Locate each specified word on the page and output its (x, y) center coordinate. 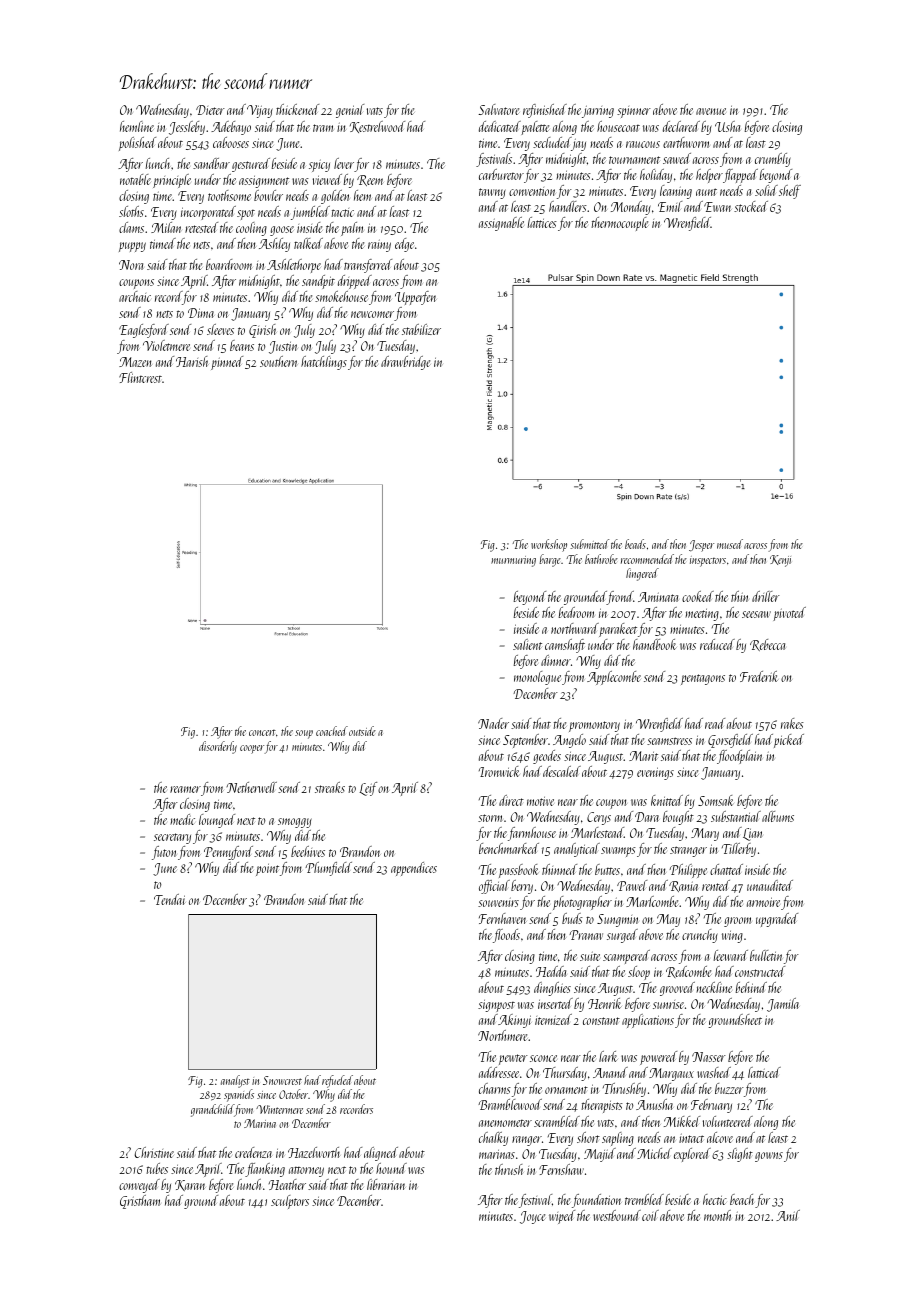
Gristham (140, 1202)
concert (262, 732)
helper (709, 176)
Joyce (533, 1217)
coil (650, 1215)
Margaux (671, 1074)
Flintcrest (140, 377)
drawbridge (406, 363)
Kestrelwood (377, 127)
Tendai (169, 899)
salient (527, 644)
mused (730, 544)
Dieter (210, 110)
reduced (717, 644)
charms (495, 1088)
